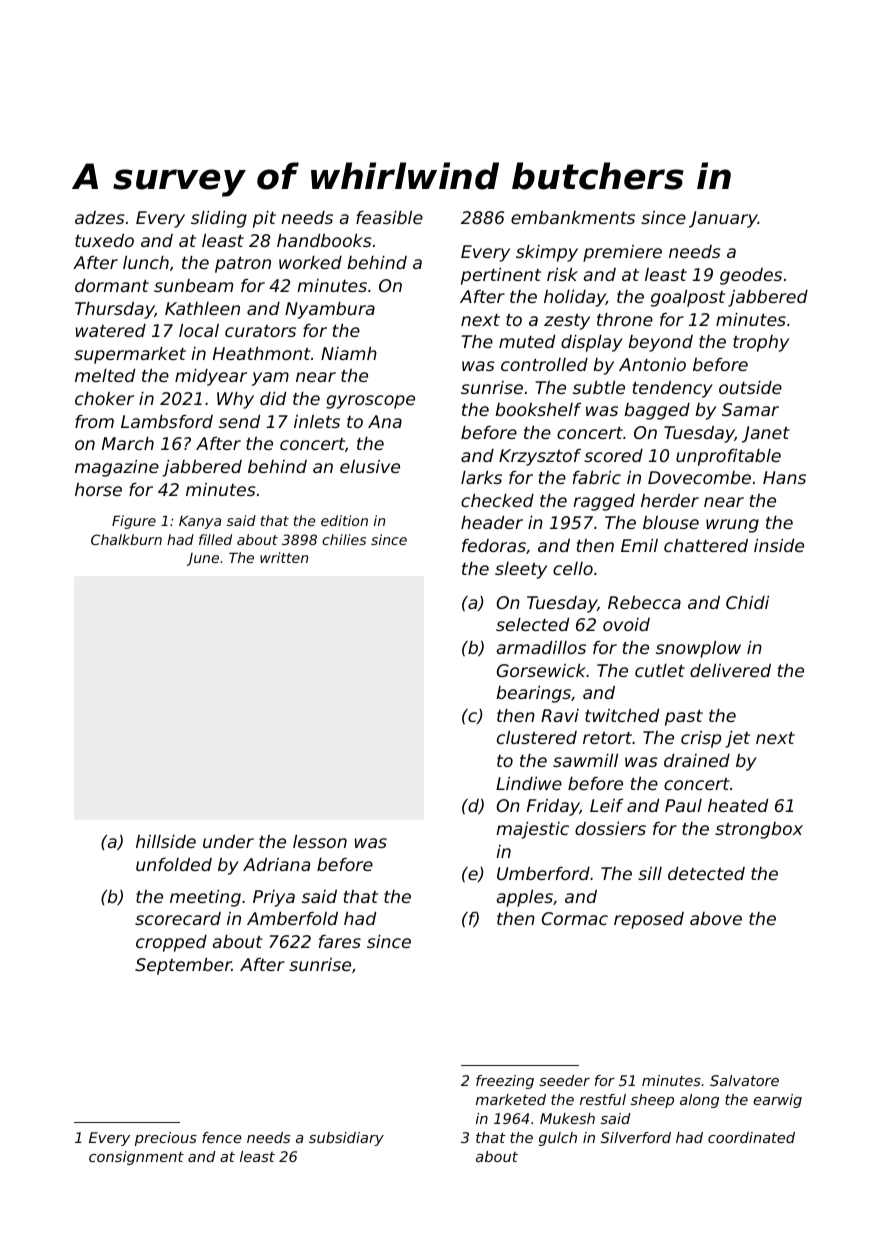 The image size is (885, 1256). What do you see at coordinates (533, 694) in the page?
I see `bearings` at bounding box center [533, 694].
